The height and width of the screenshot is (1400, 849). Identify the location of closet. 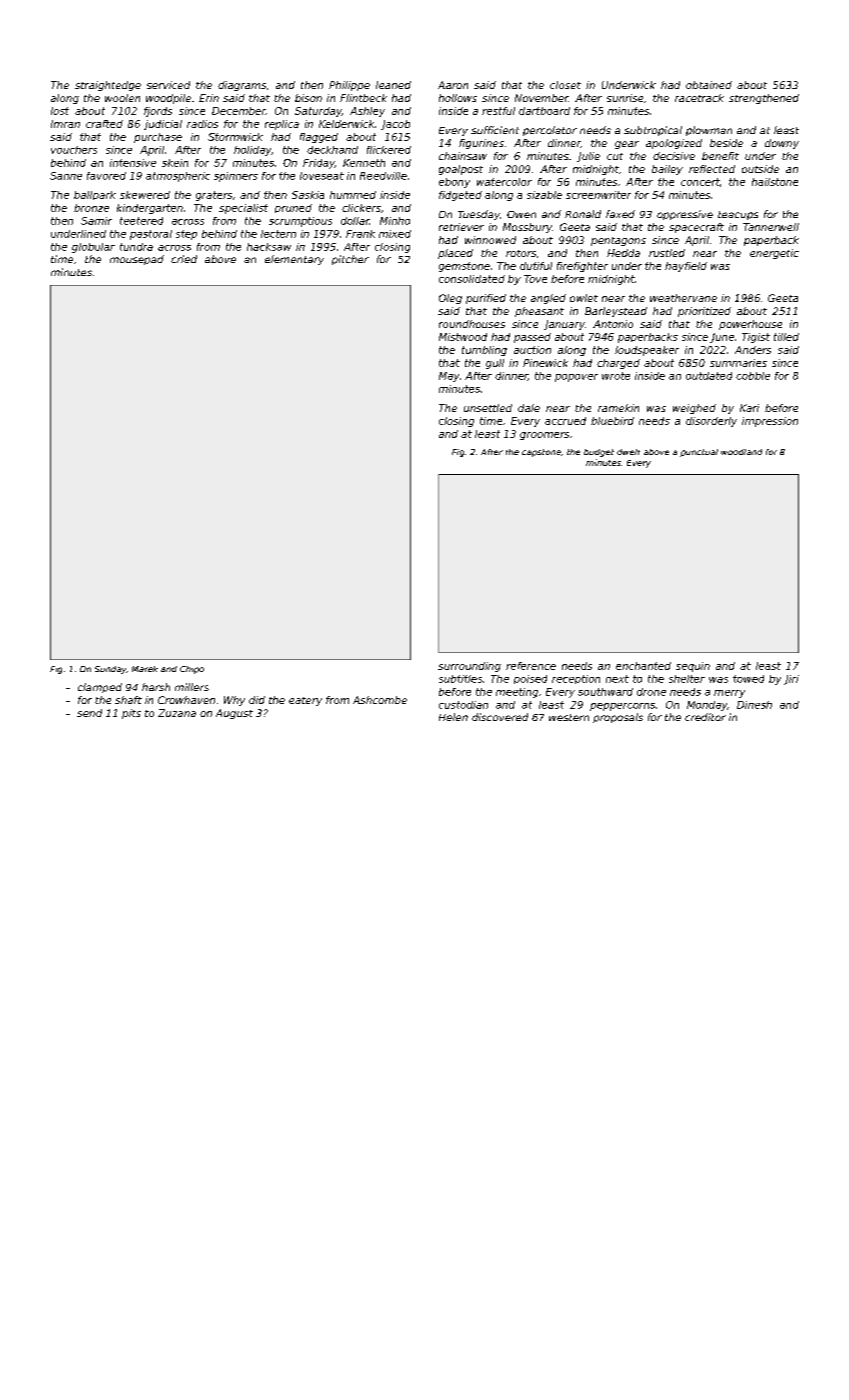
(565, 85).
